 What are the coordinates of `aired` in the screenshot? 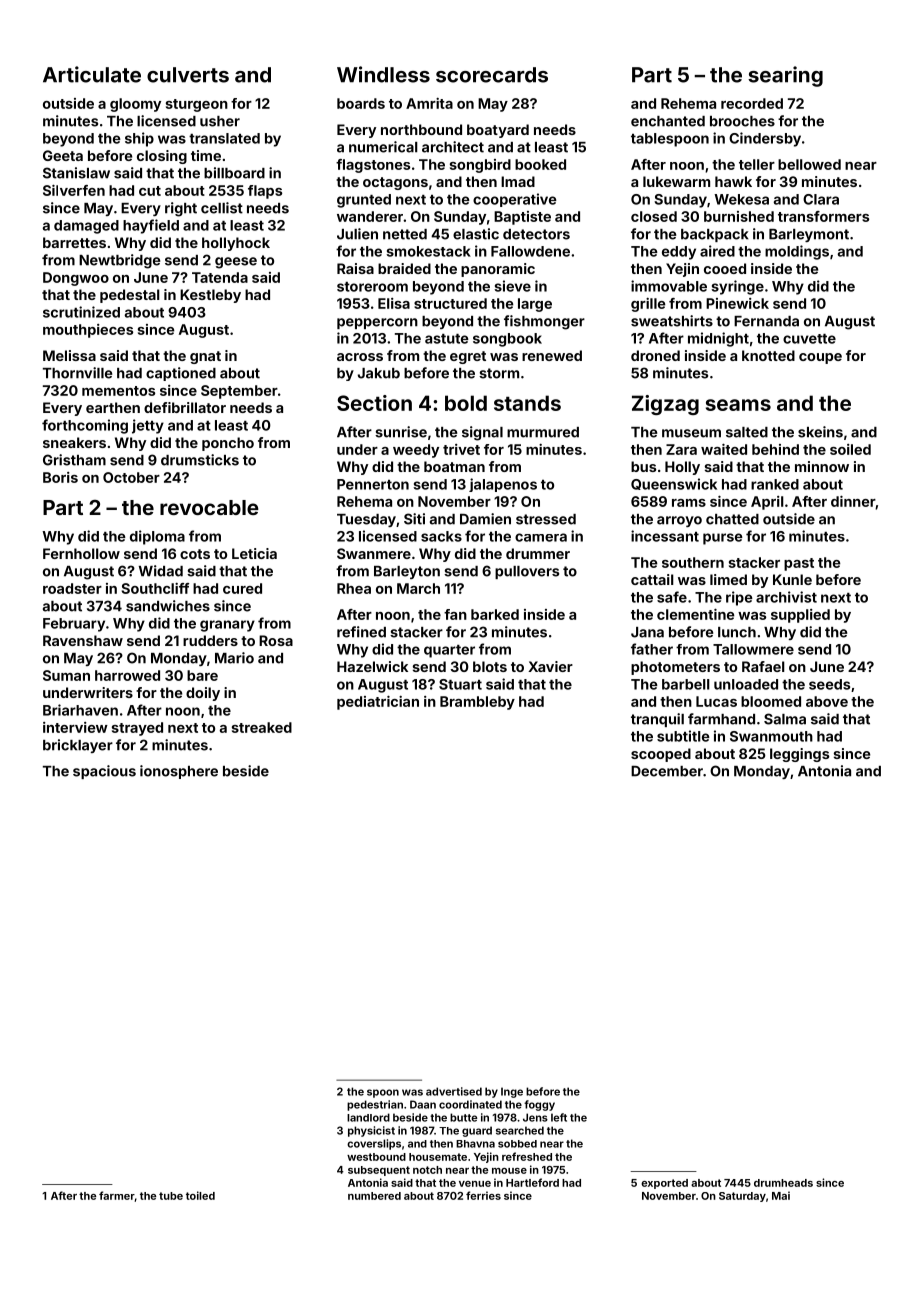 It's located at (717, 251).
